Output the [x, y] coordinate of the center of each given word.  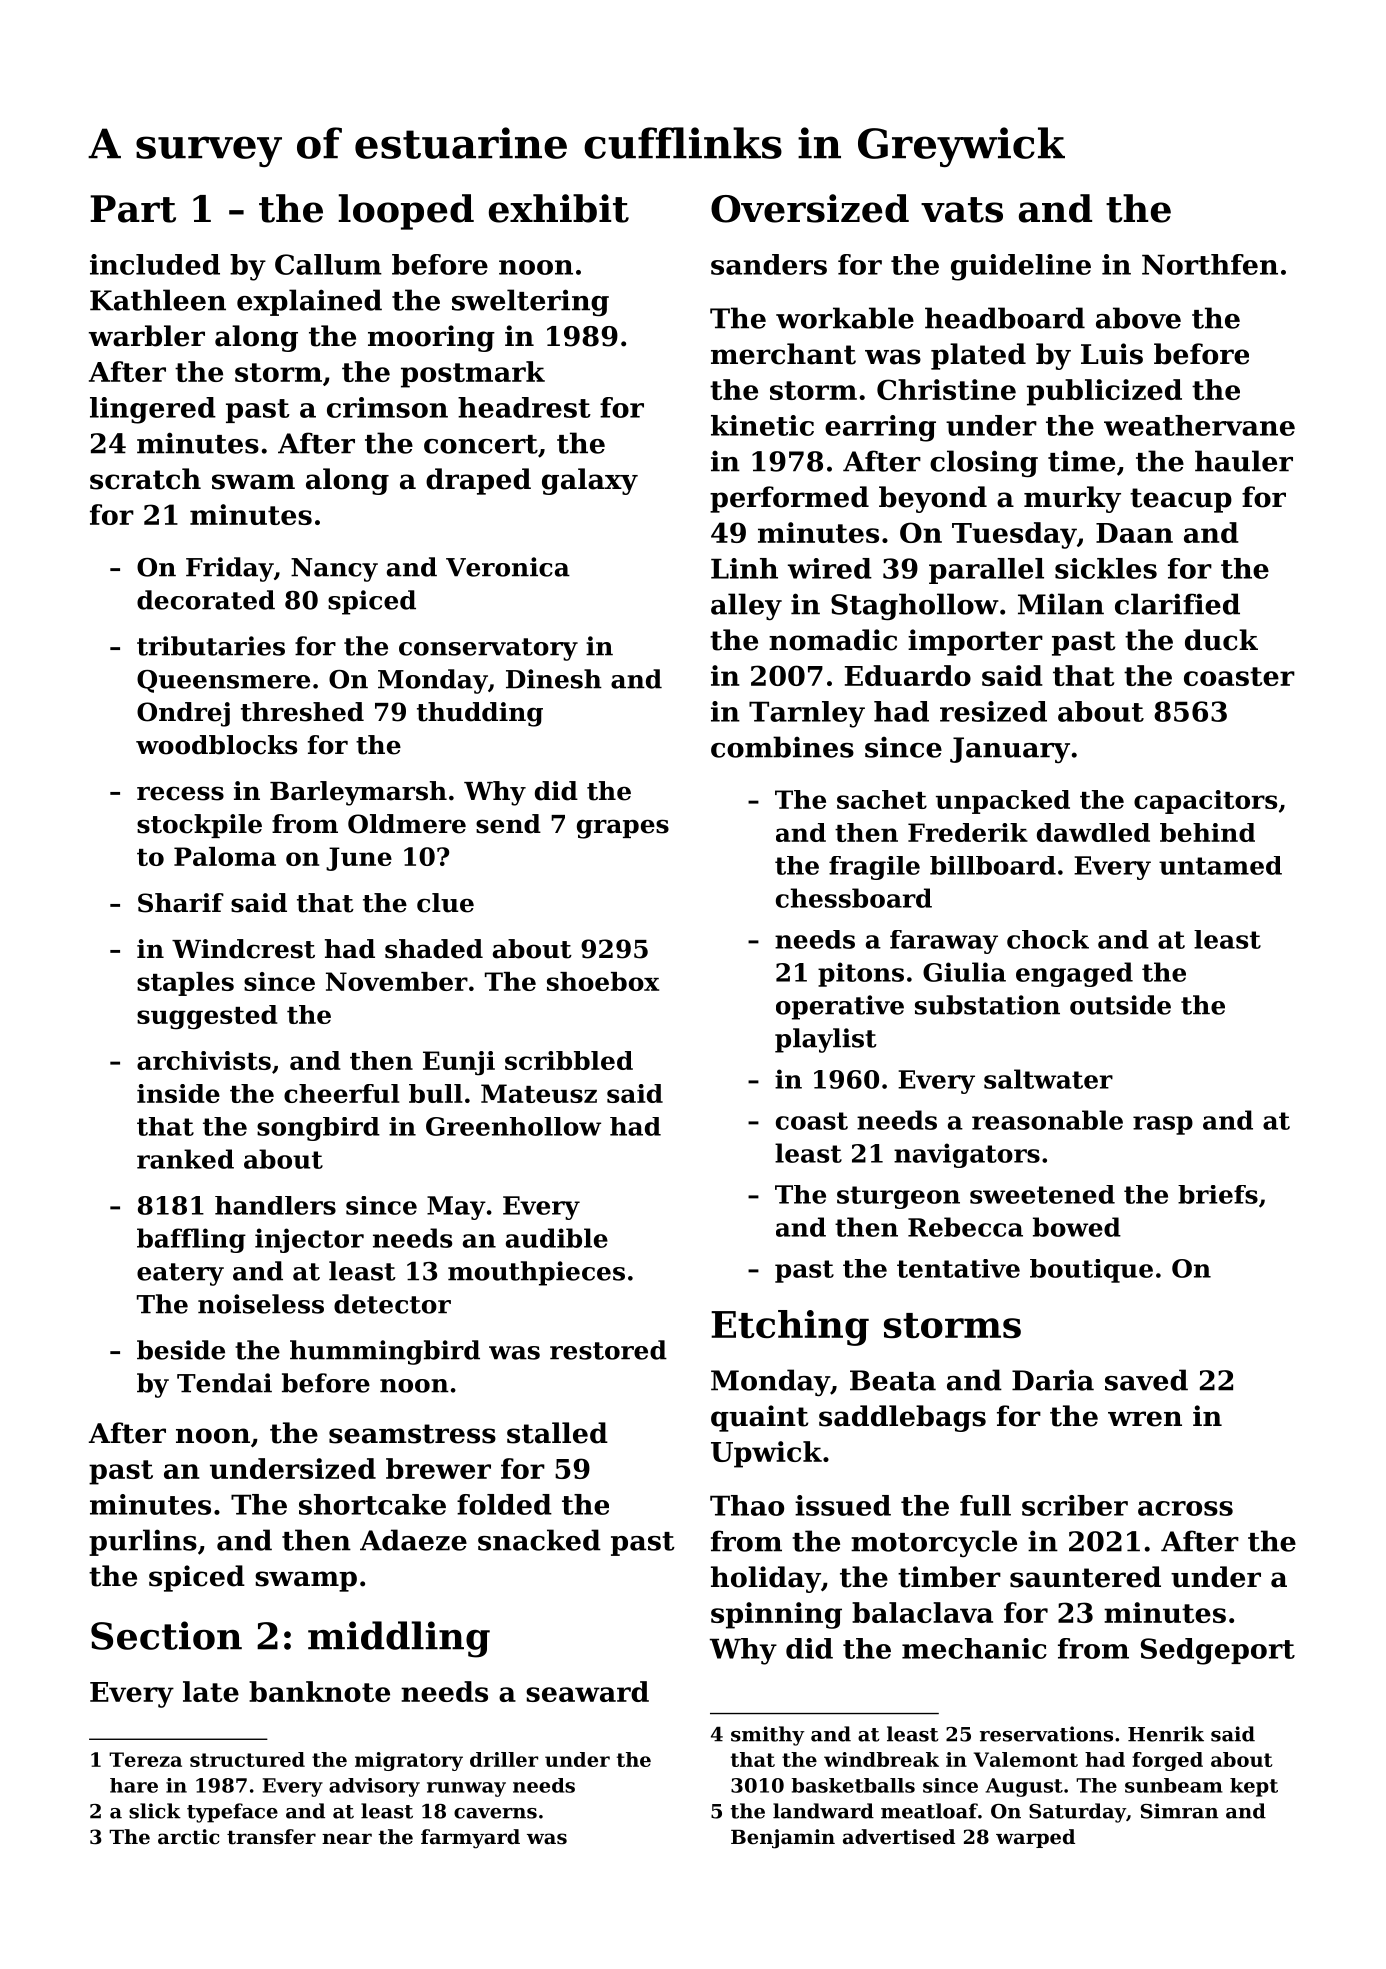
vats [962, 210]
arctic [189, 1837]
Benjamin [783, 1839]
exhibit [559, 208]
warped [1035, 1838]
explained [309, 302]
